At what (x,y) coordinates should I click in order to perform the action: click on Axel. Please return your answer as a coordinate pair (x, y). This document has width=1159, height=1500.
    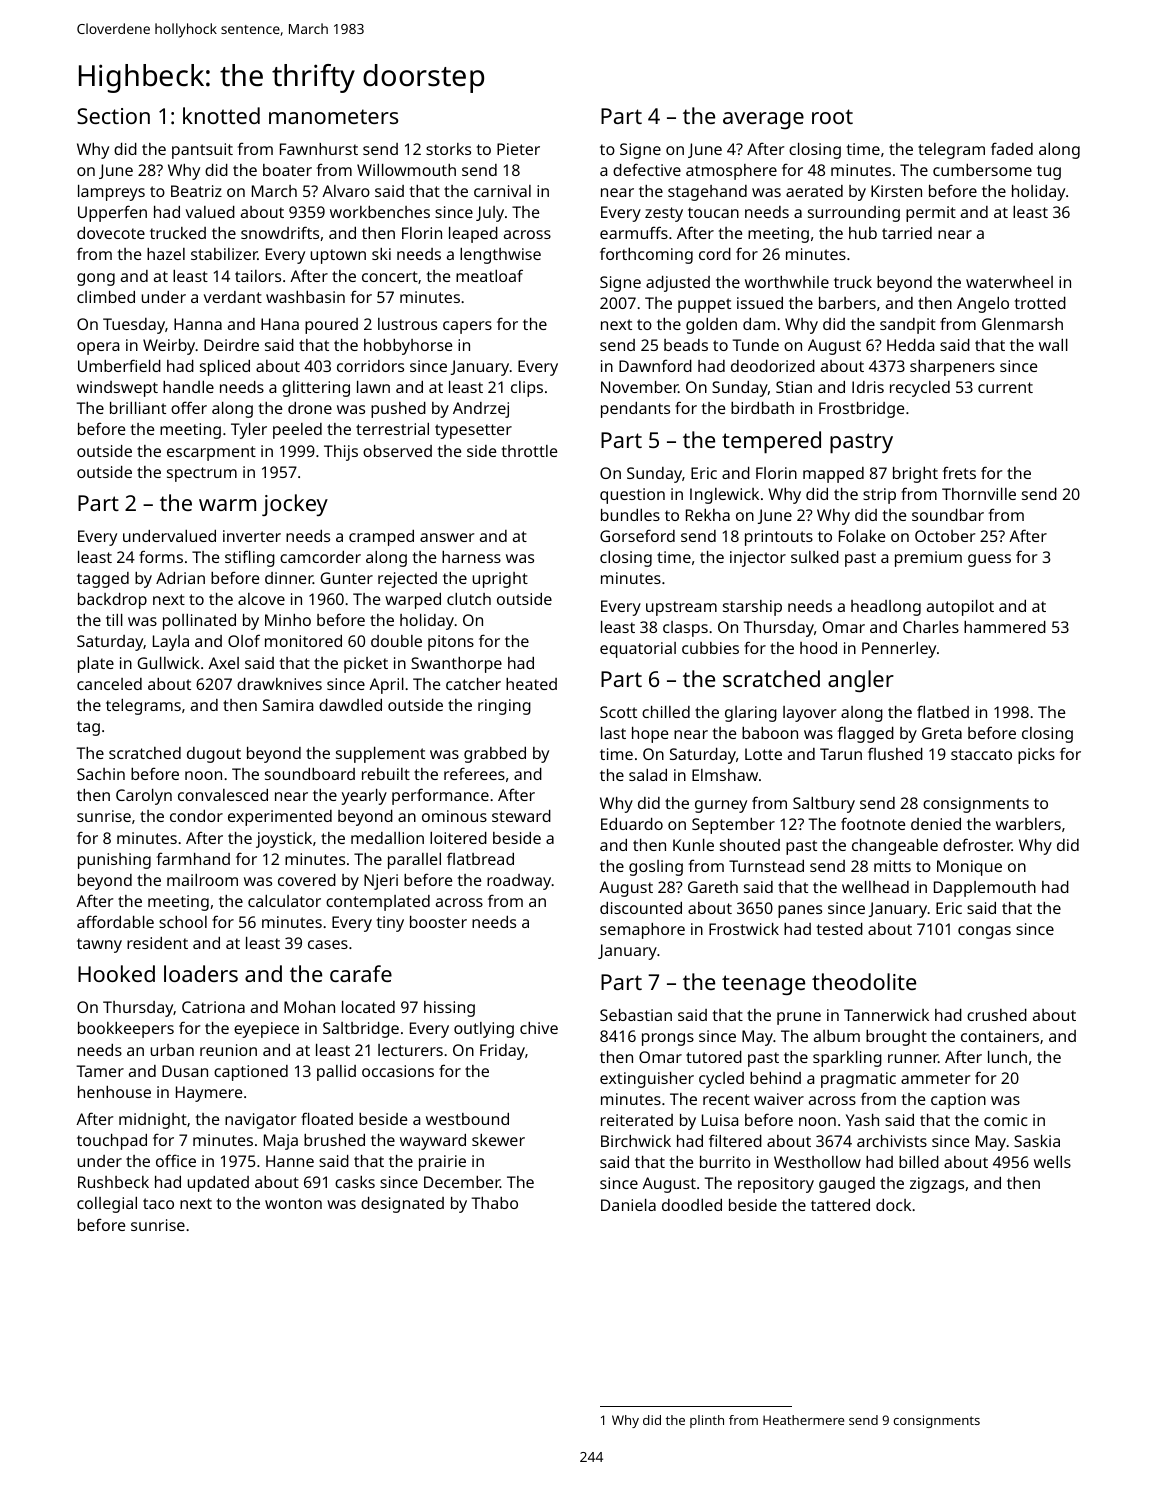
    Looking at the image, I should click on (223, 663).
